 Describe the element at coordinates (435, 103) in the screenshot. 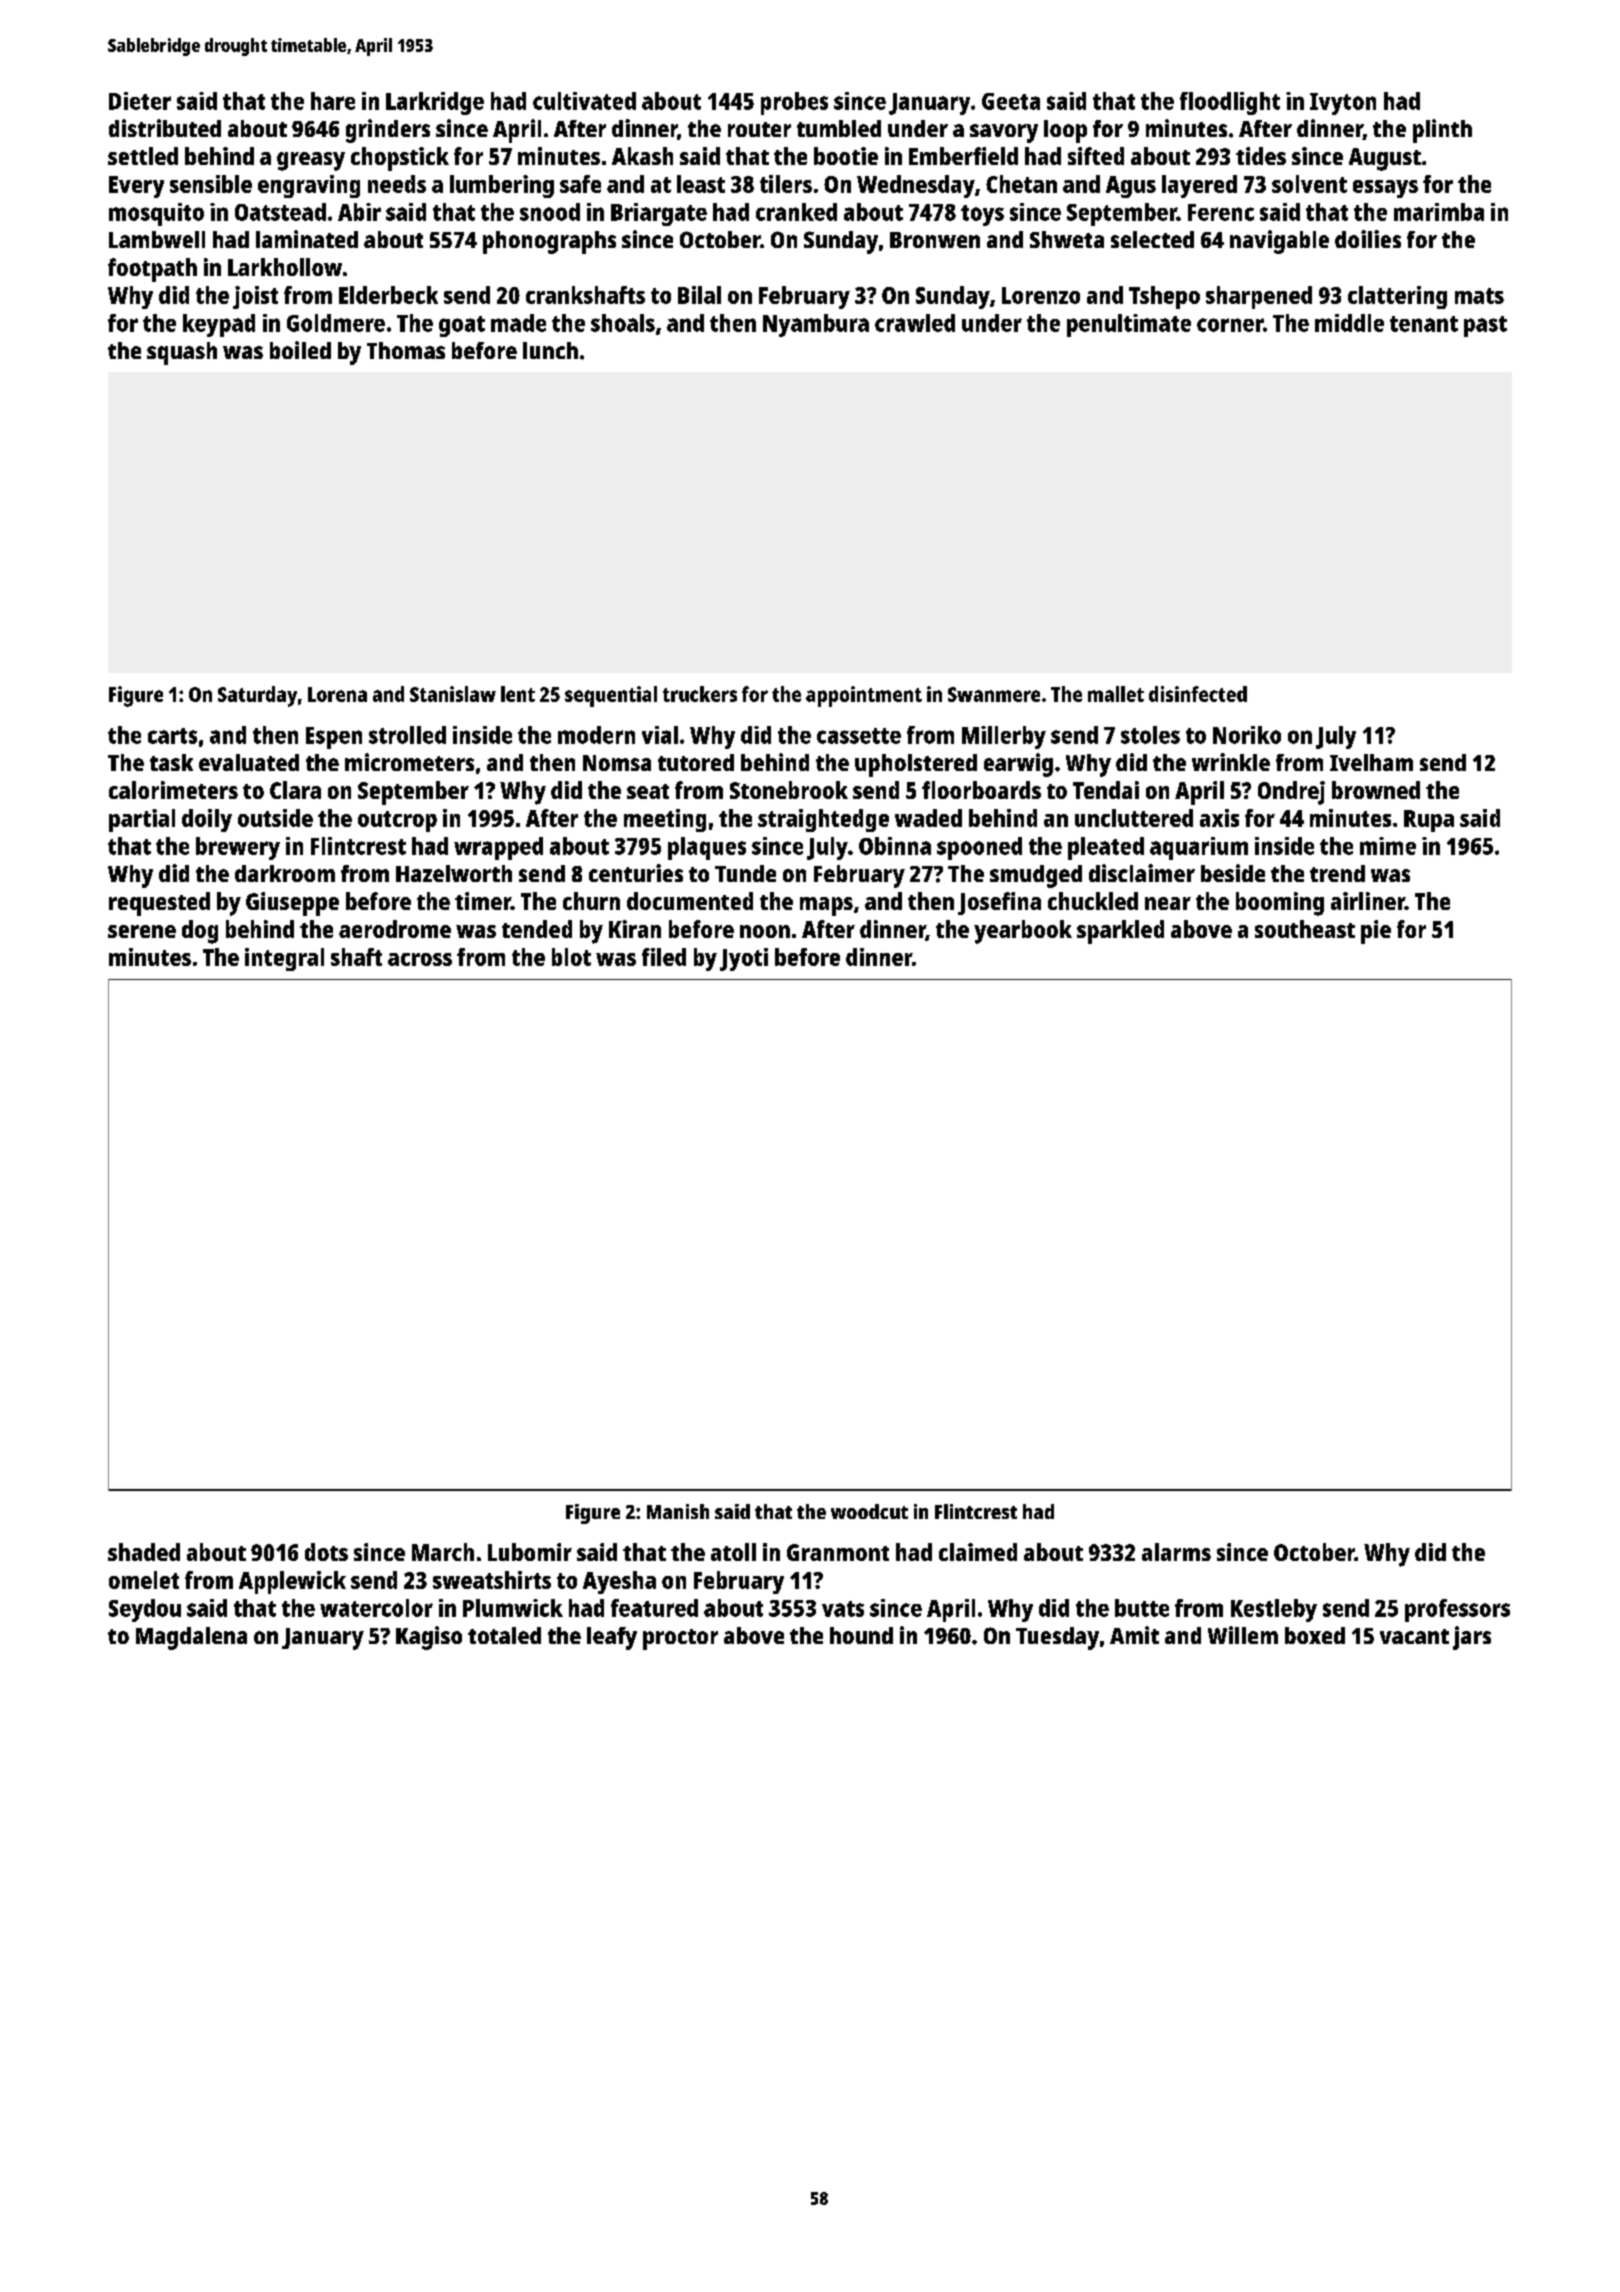

I see `Larkridge` at that location.
